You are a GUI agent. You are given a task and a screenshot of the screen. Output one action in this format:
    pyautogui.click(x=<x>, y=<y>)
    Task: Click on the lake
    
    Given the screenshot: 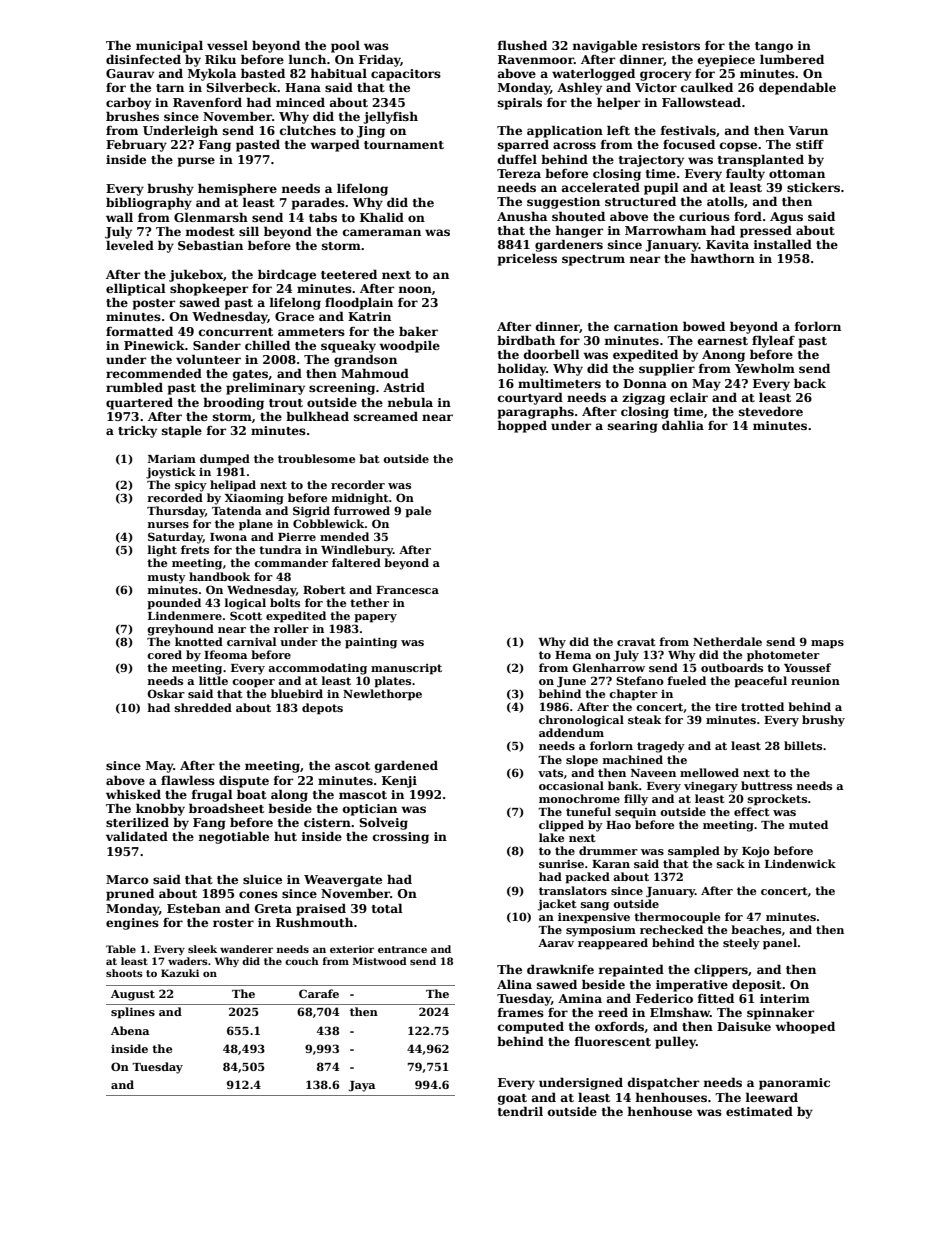 What is the action you would take?
    pyautogui.click(x=551, y=837)
